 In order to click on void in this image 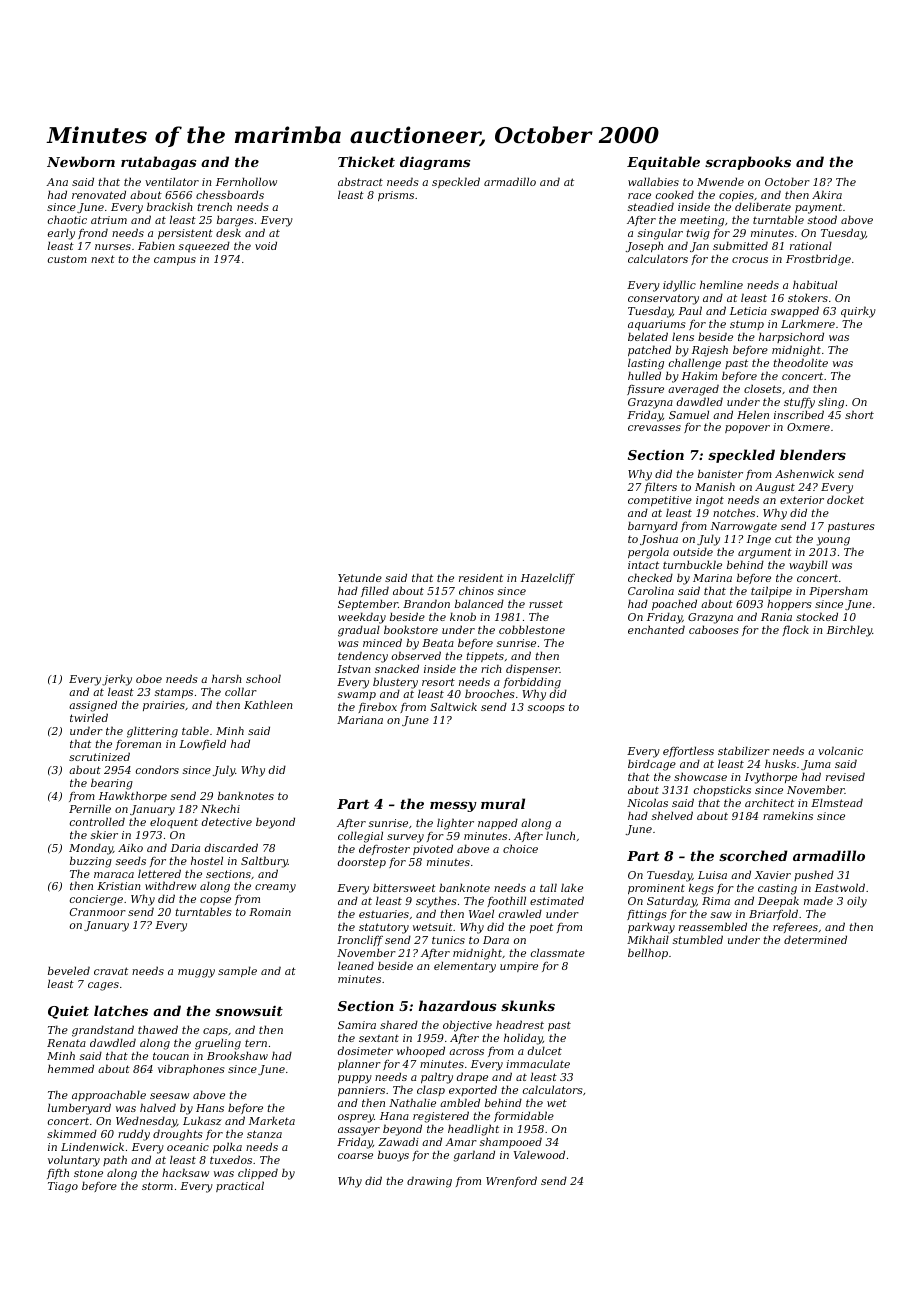, I will do `click(266, 245)`.
